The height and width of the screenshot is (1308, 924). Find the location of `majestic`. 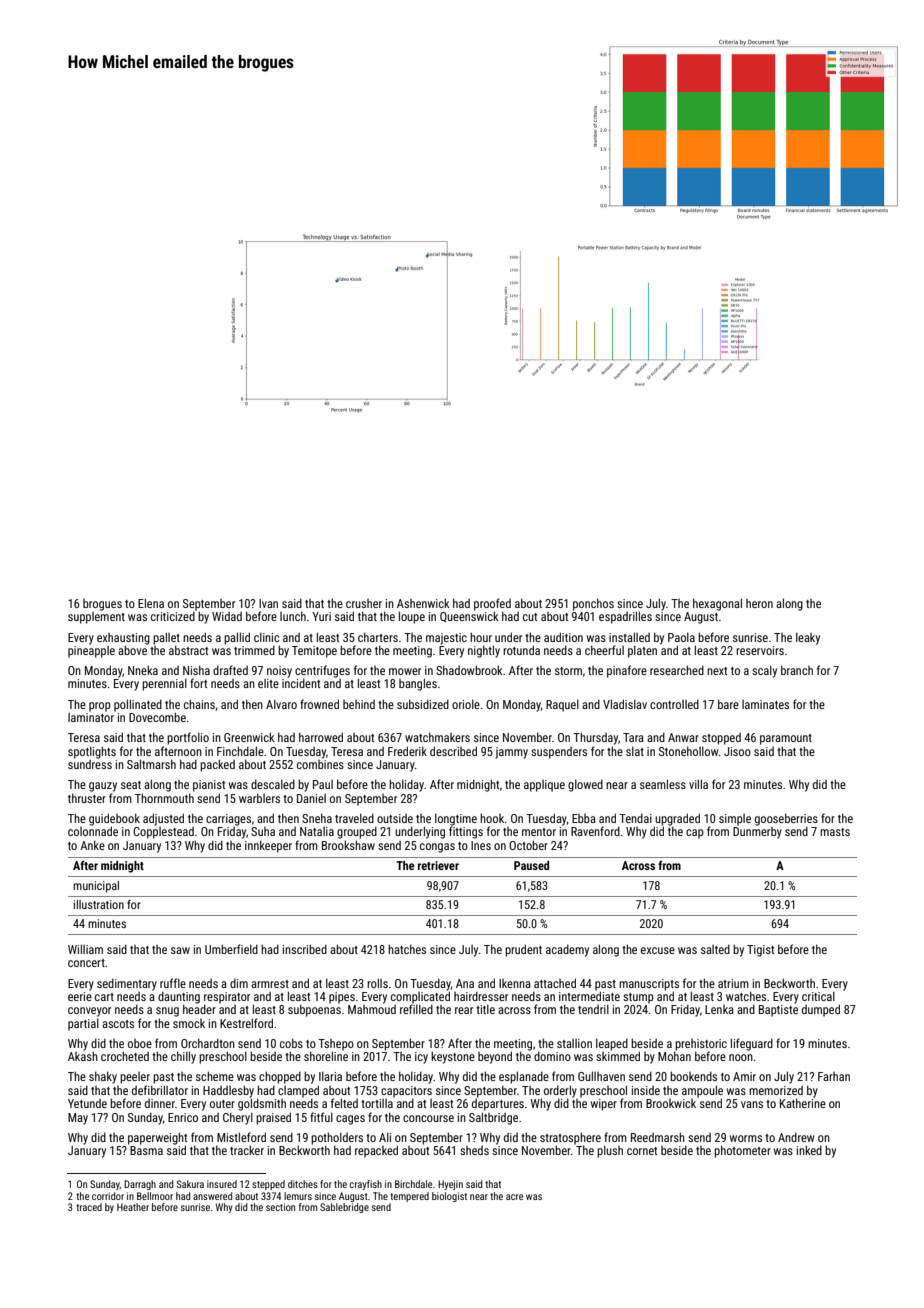

majestic is located at coordinates (446, 639).
